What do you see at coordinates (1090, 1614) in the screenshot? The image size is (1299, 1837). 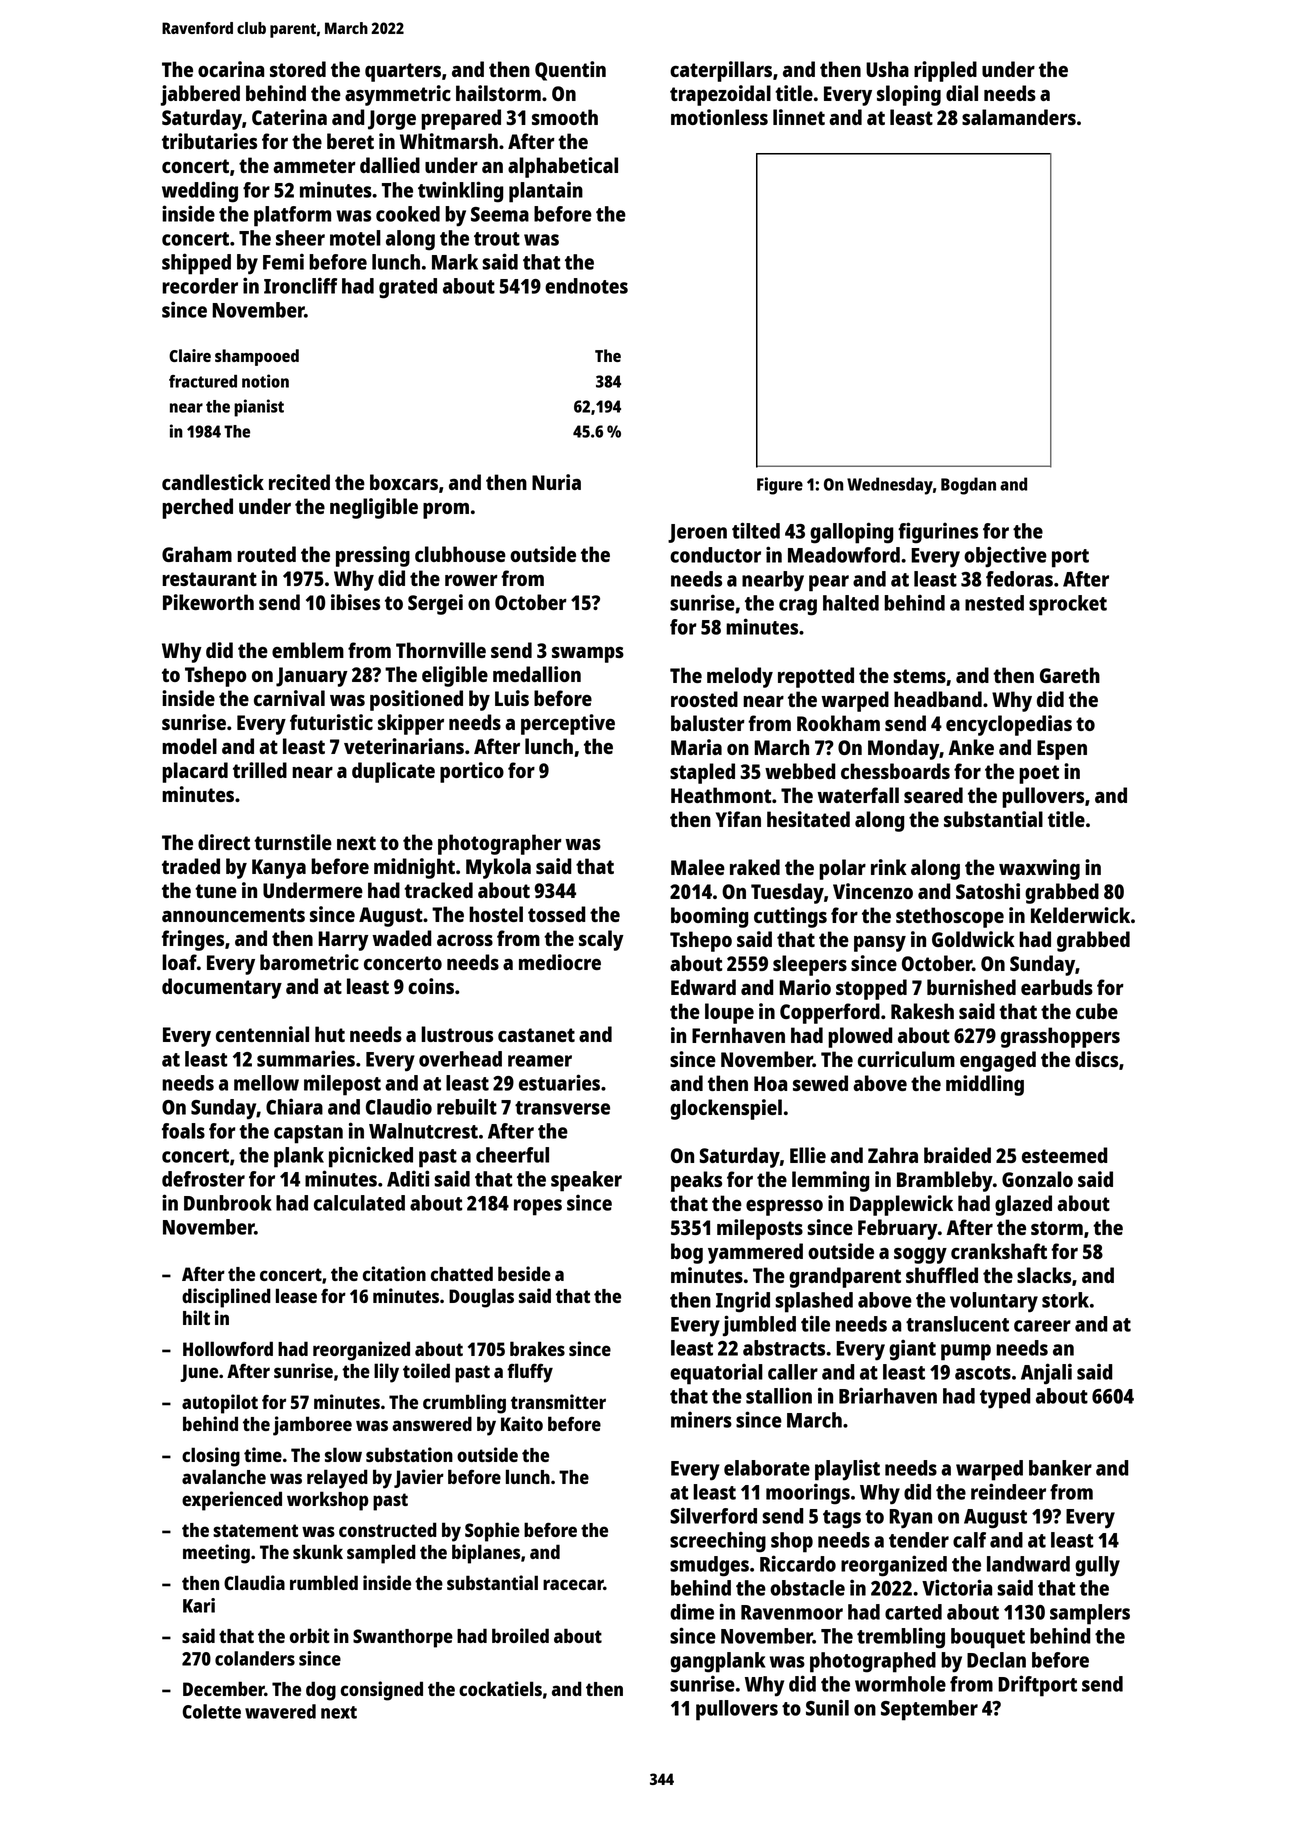 I see `samplers` at bounding box center [1090, 1614].
